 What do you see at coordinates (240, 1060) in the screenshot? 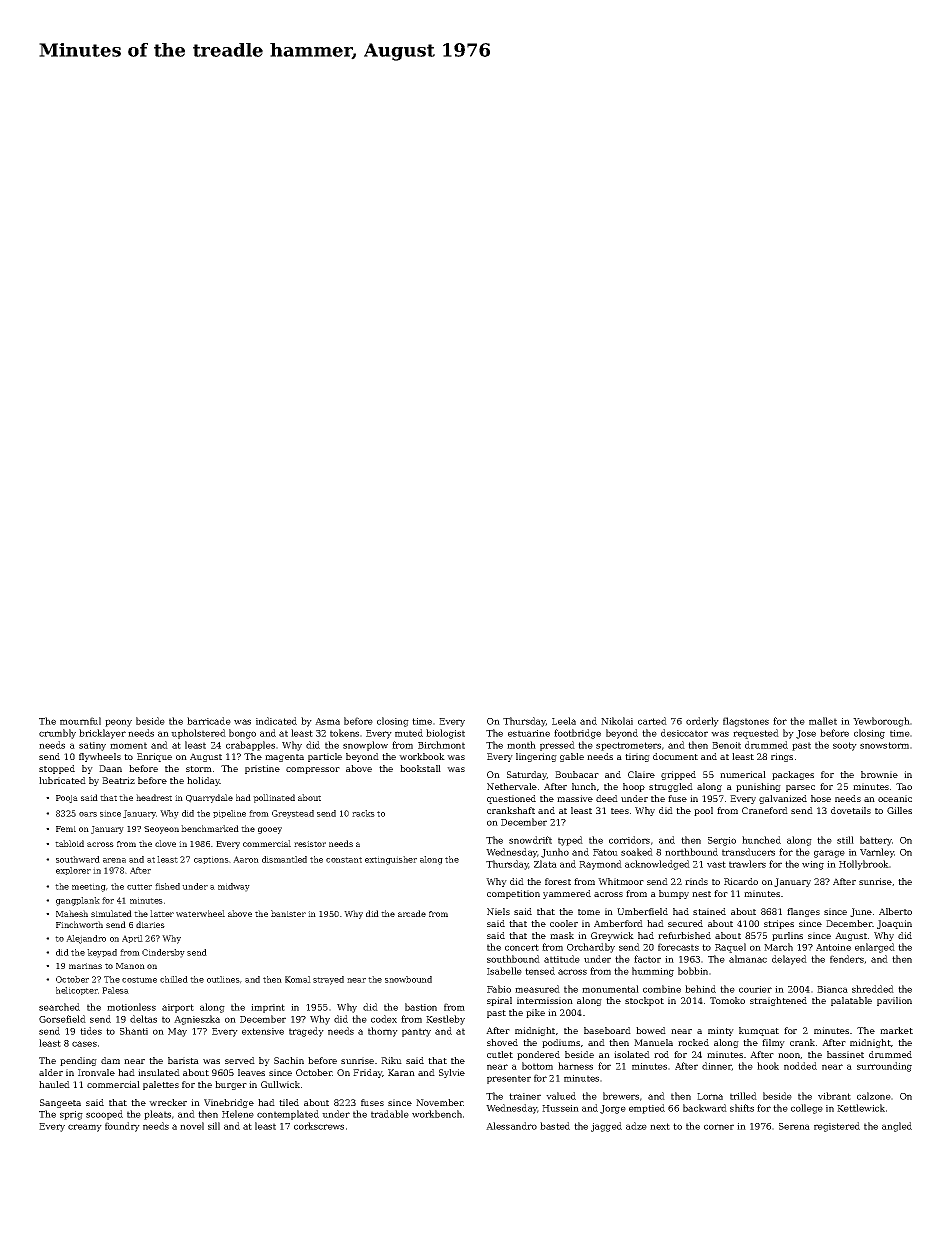
I see `served` at bounding box center [240, 1060].
